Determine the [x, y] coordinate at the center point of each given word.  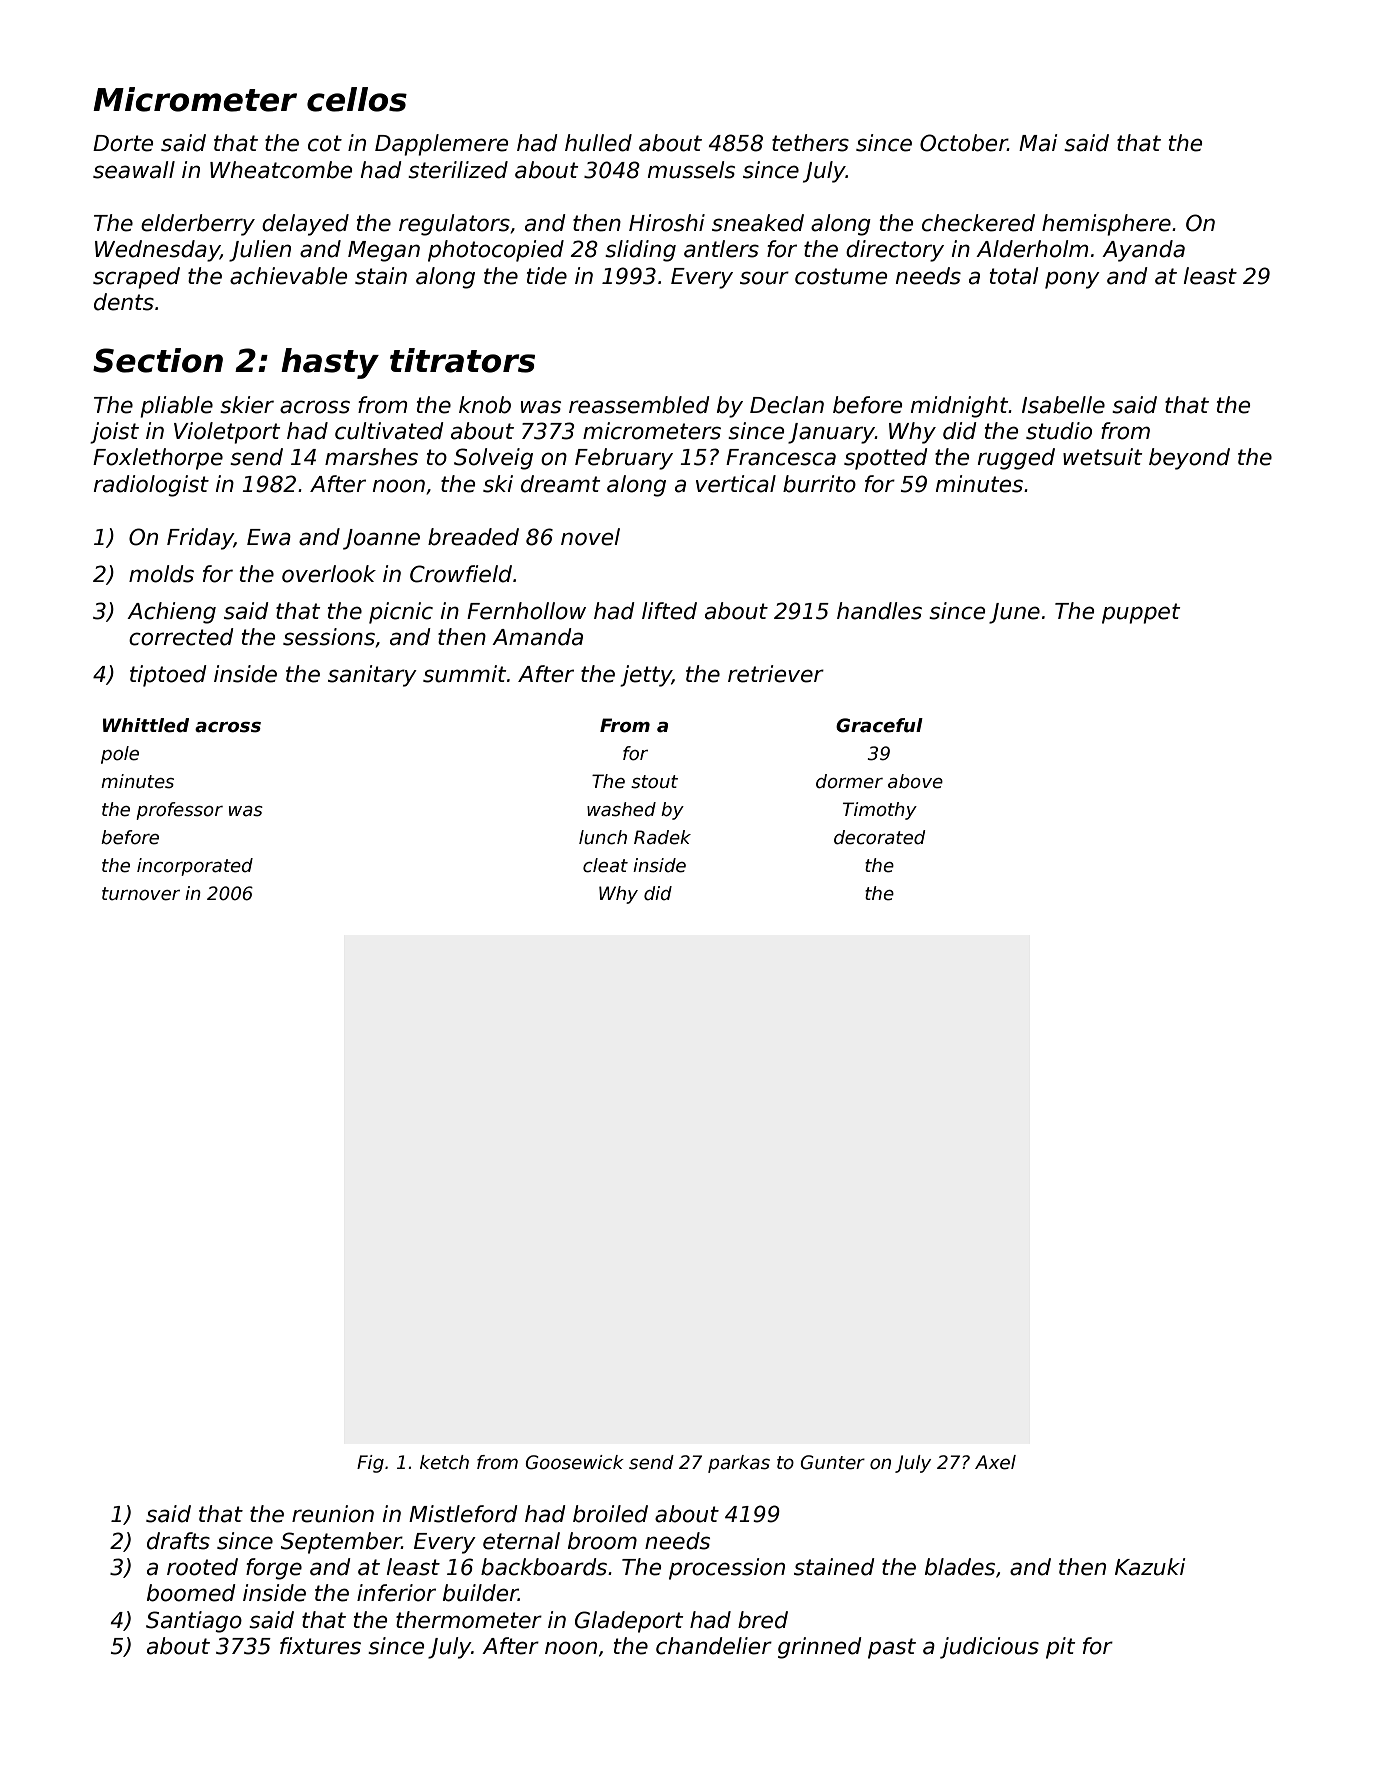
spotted [885, 459]
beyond [1189, 459]
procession [727, 1569]
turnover [141, 894]
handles [879, 611]
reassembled [639, 405]
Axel [995, 1462]
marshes [371, 457]
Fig [370, 1464]
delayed [305, 225]
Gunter [832, 1462]
